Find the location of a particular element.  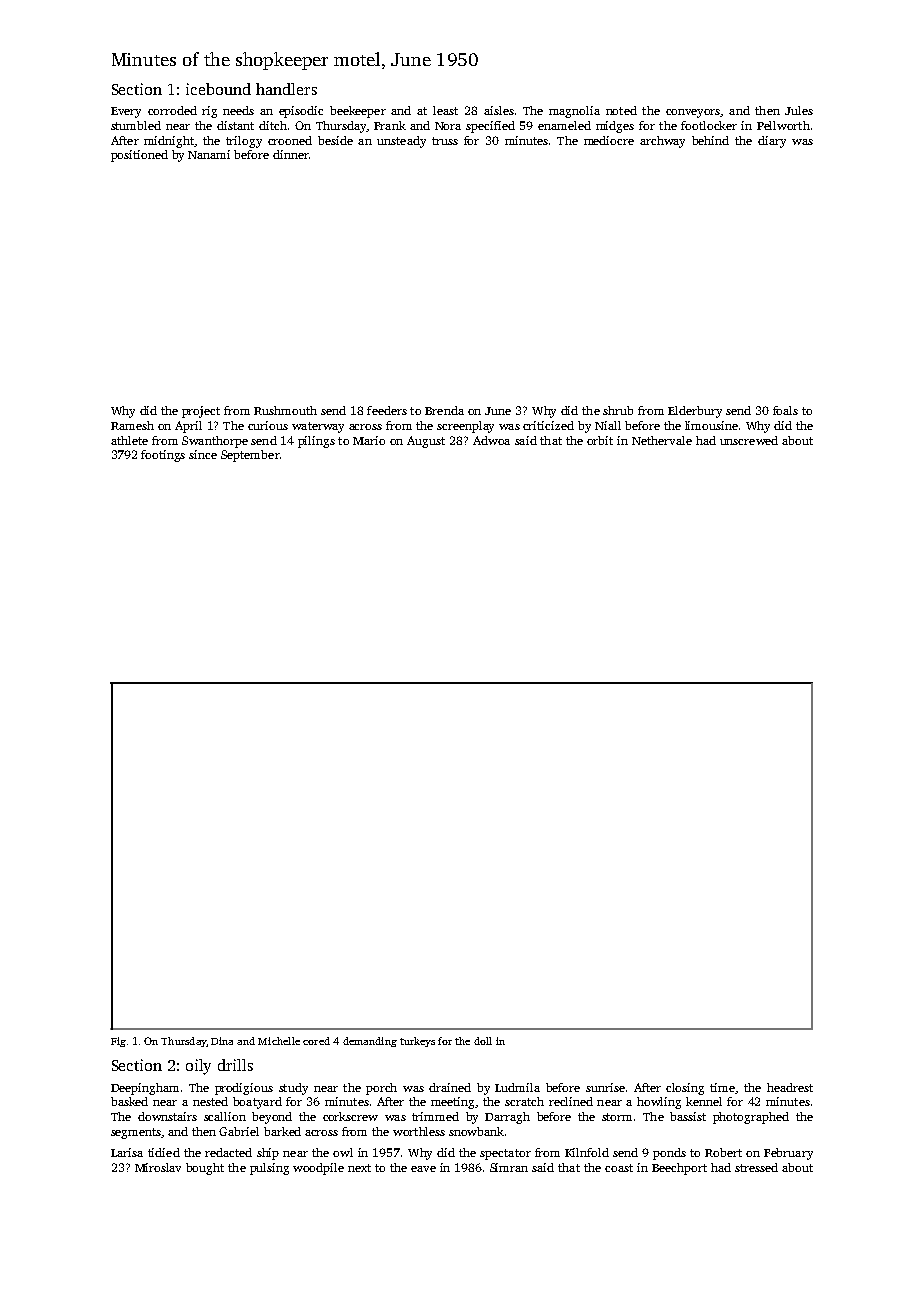

prodigious is located at coordinates (244, 1089).
